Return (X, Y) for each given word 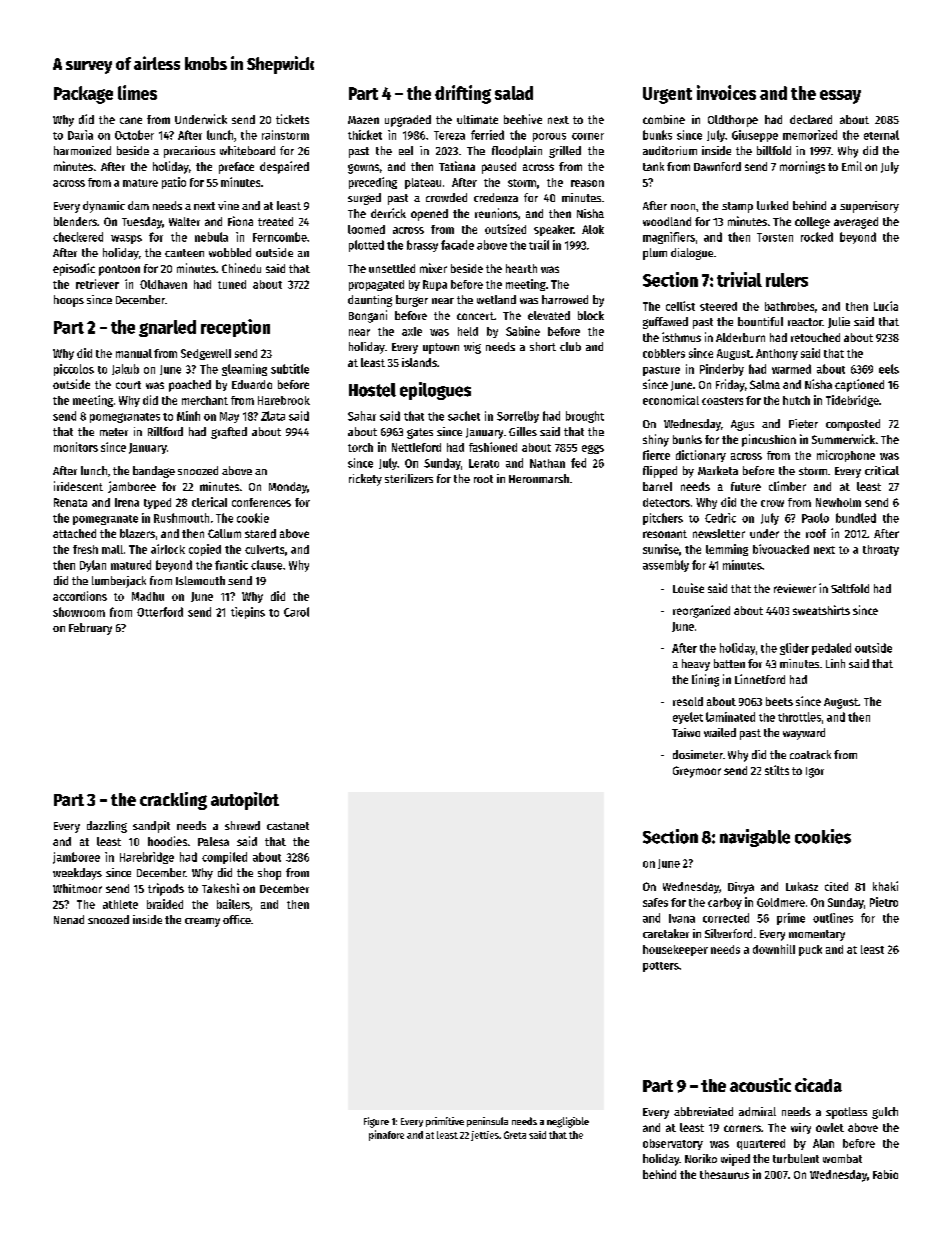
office (237, 919)
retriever (97, 284)
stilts (777, 770)
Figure (376, 1122)
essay (840, 97)
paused (499, 168)
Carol (296, 612)
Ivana (682, 918)
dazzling (107, 827)
